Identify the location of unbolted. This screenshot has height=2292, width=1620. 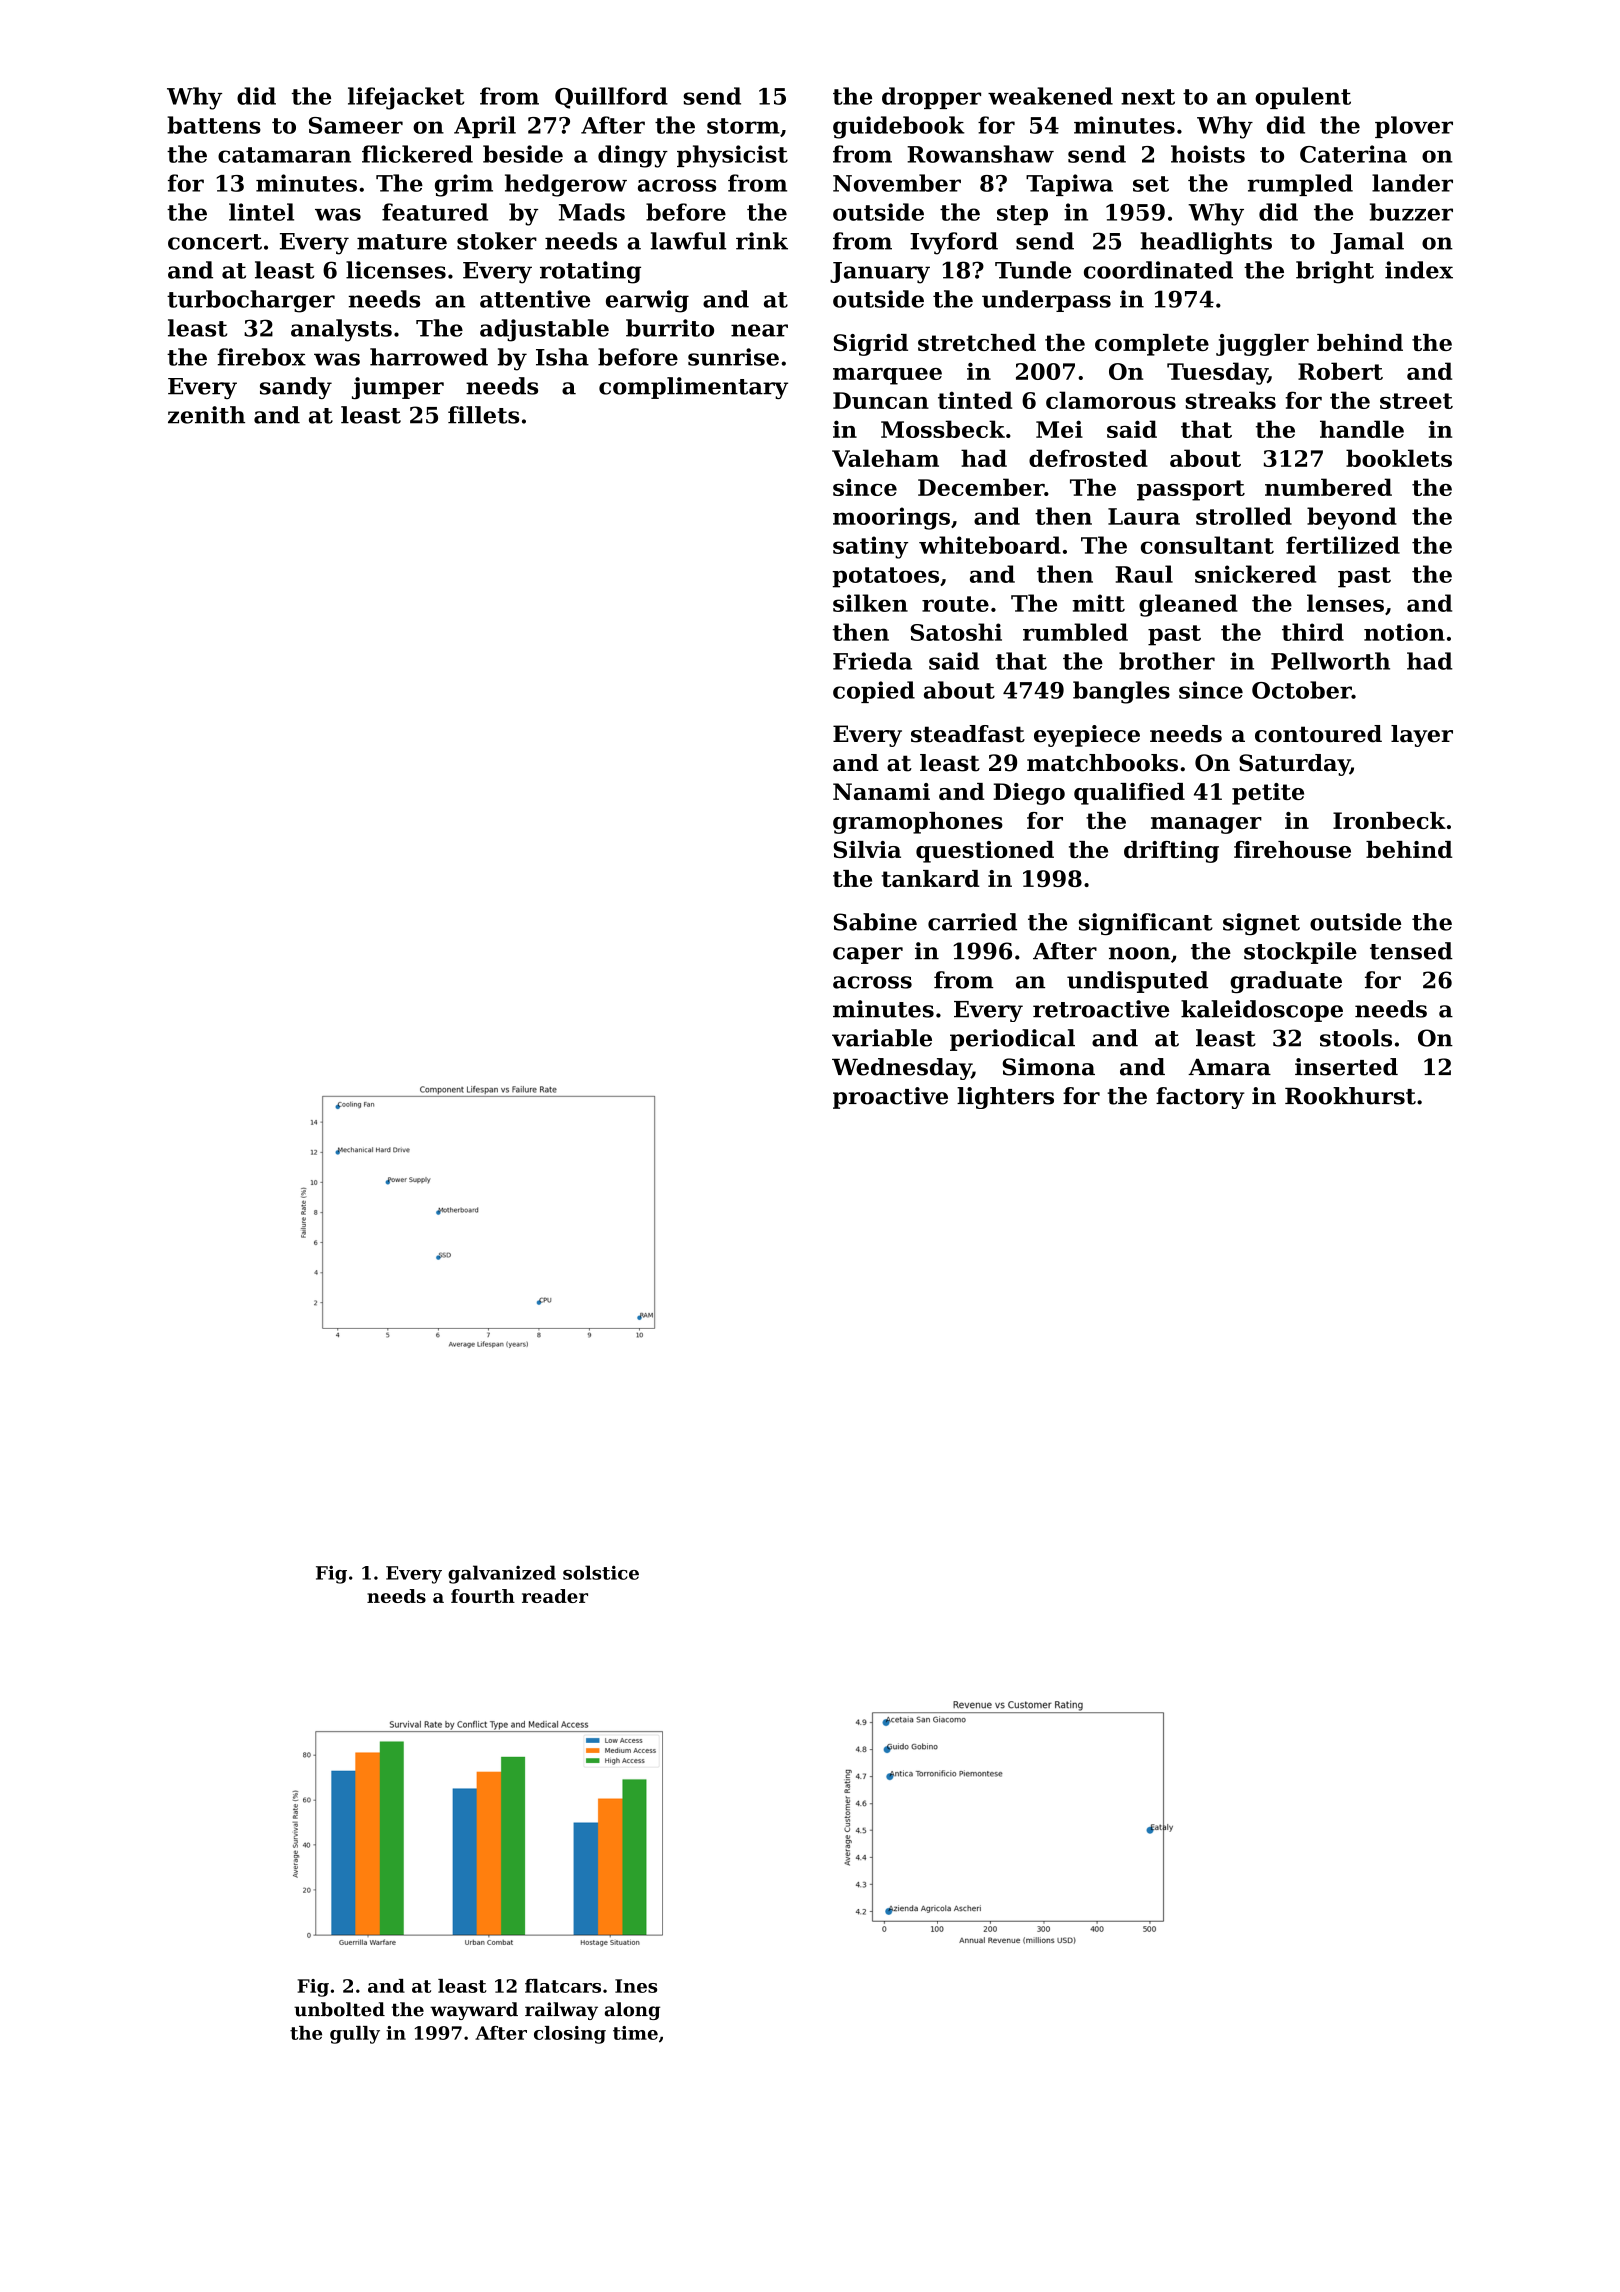
(339, 2009).
